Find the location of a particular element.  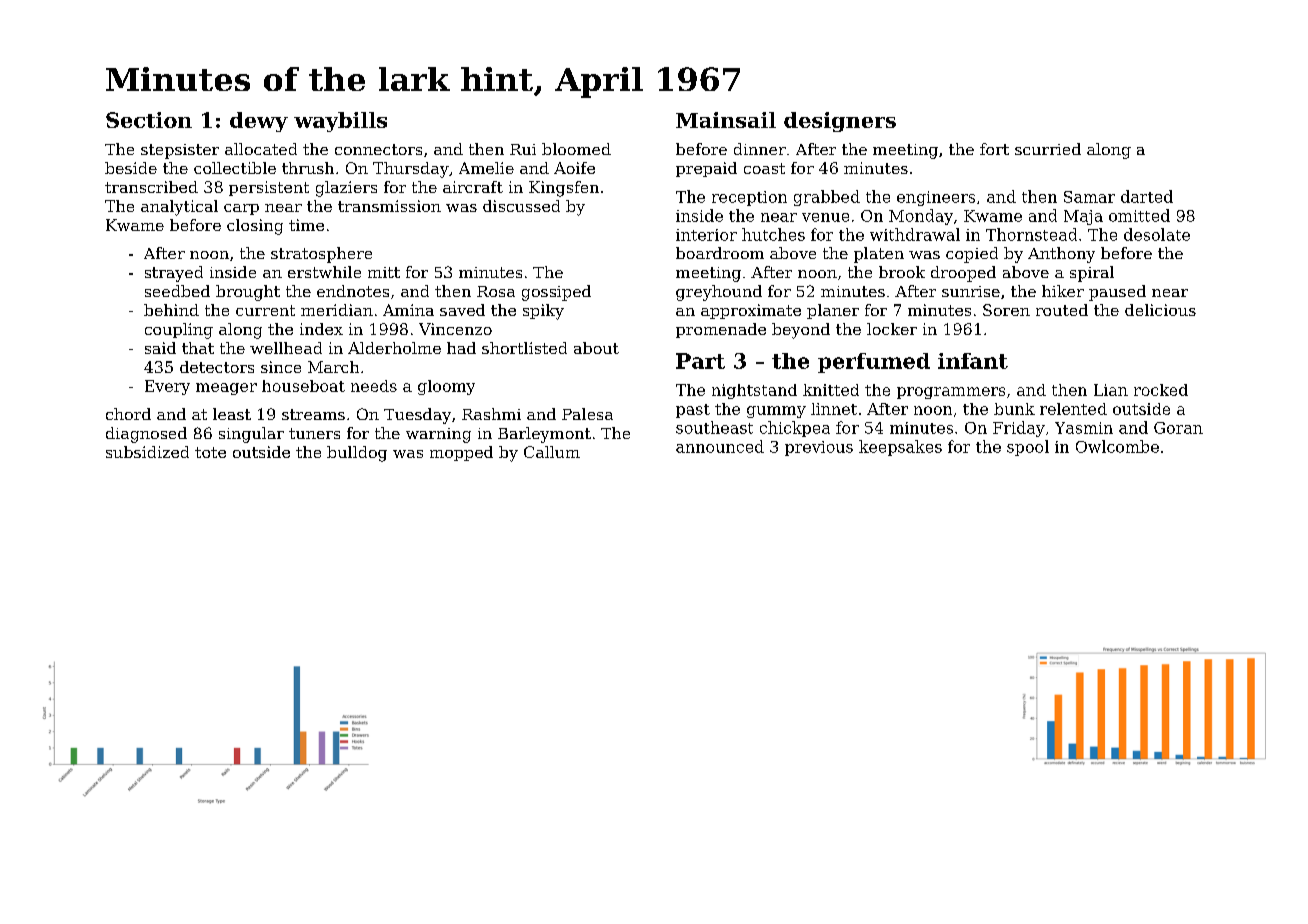

desolate is located at coordinates (1157, 234).
